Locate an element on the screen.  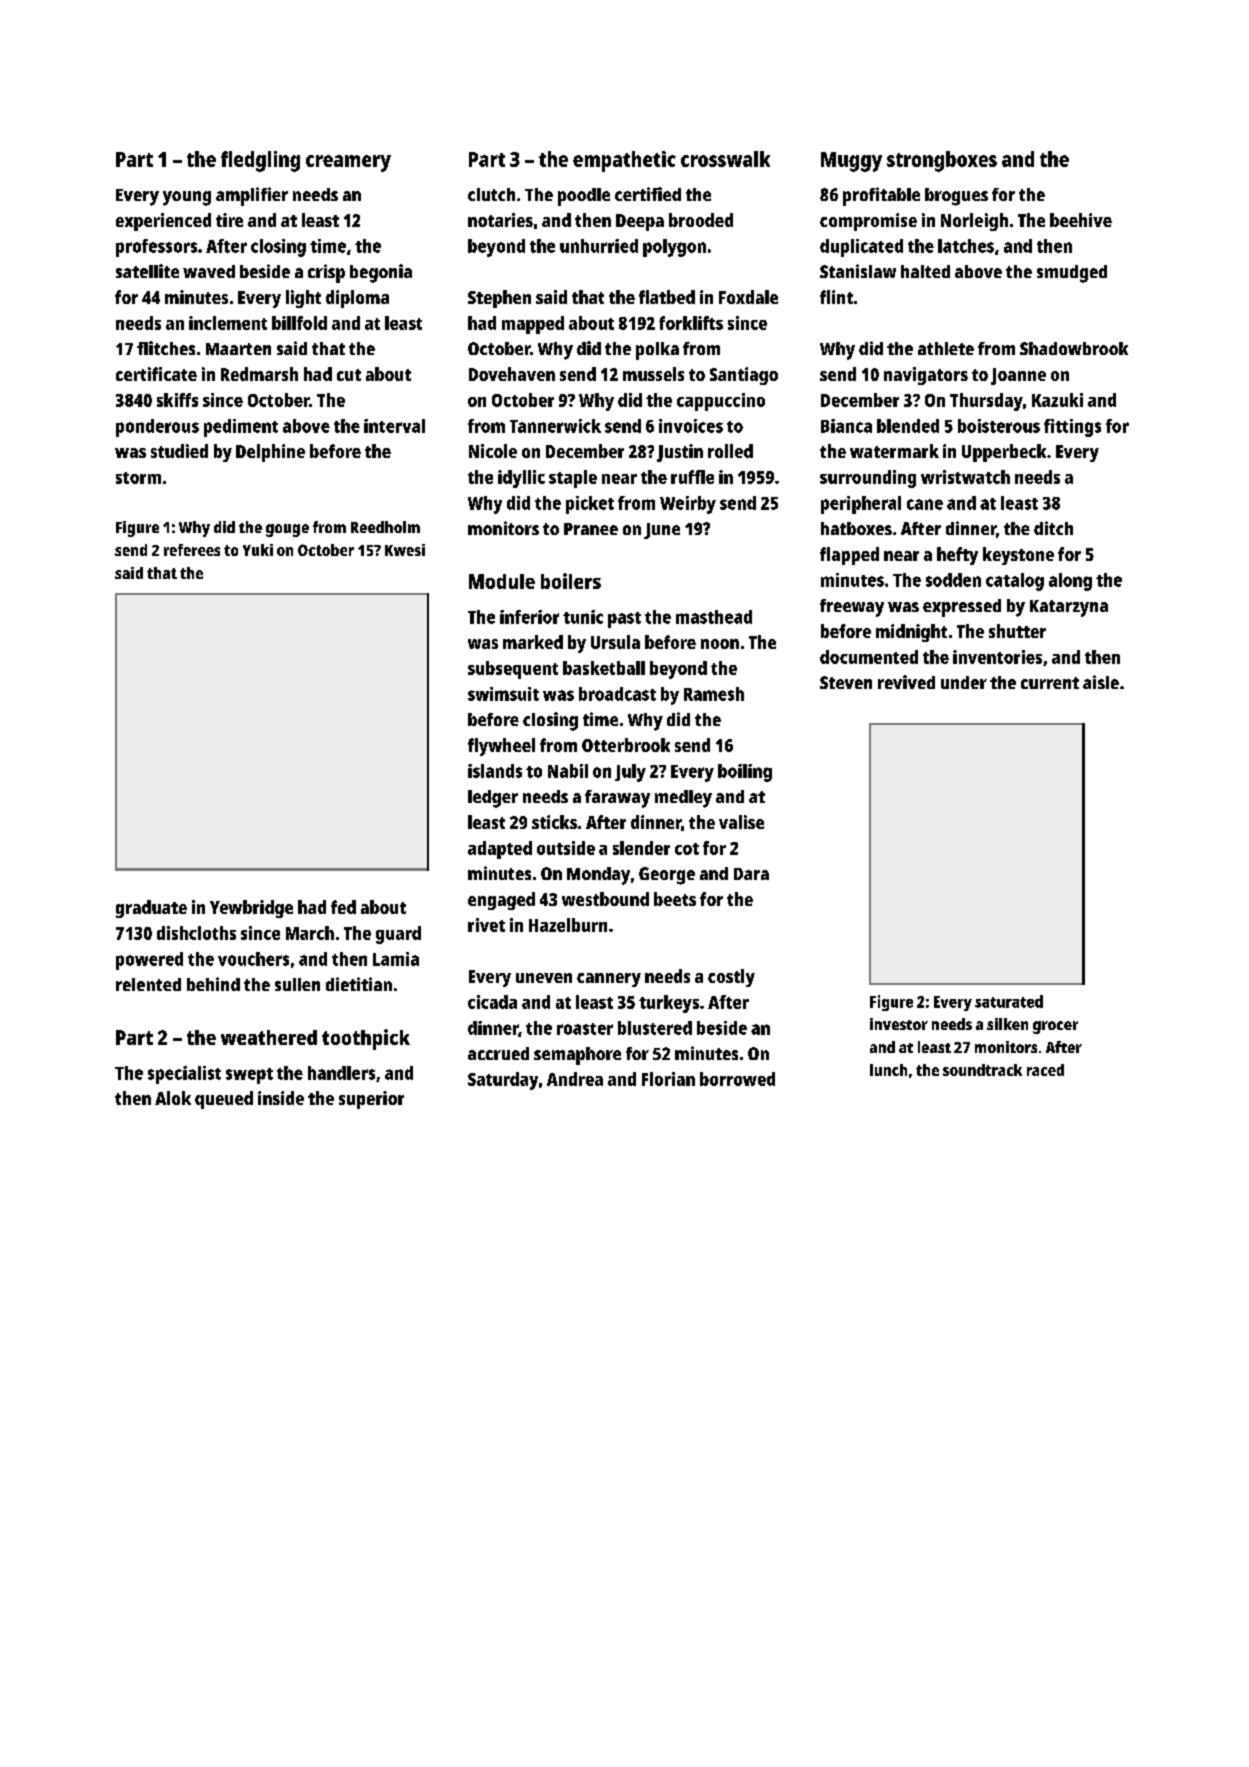
guard is located at coordinates (398, 935).
